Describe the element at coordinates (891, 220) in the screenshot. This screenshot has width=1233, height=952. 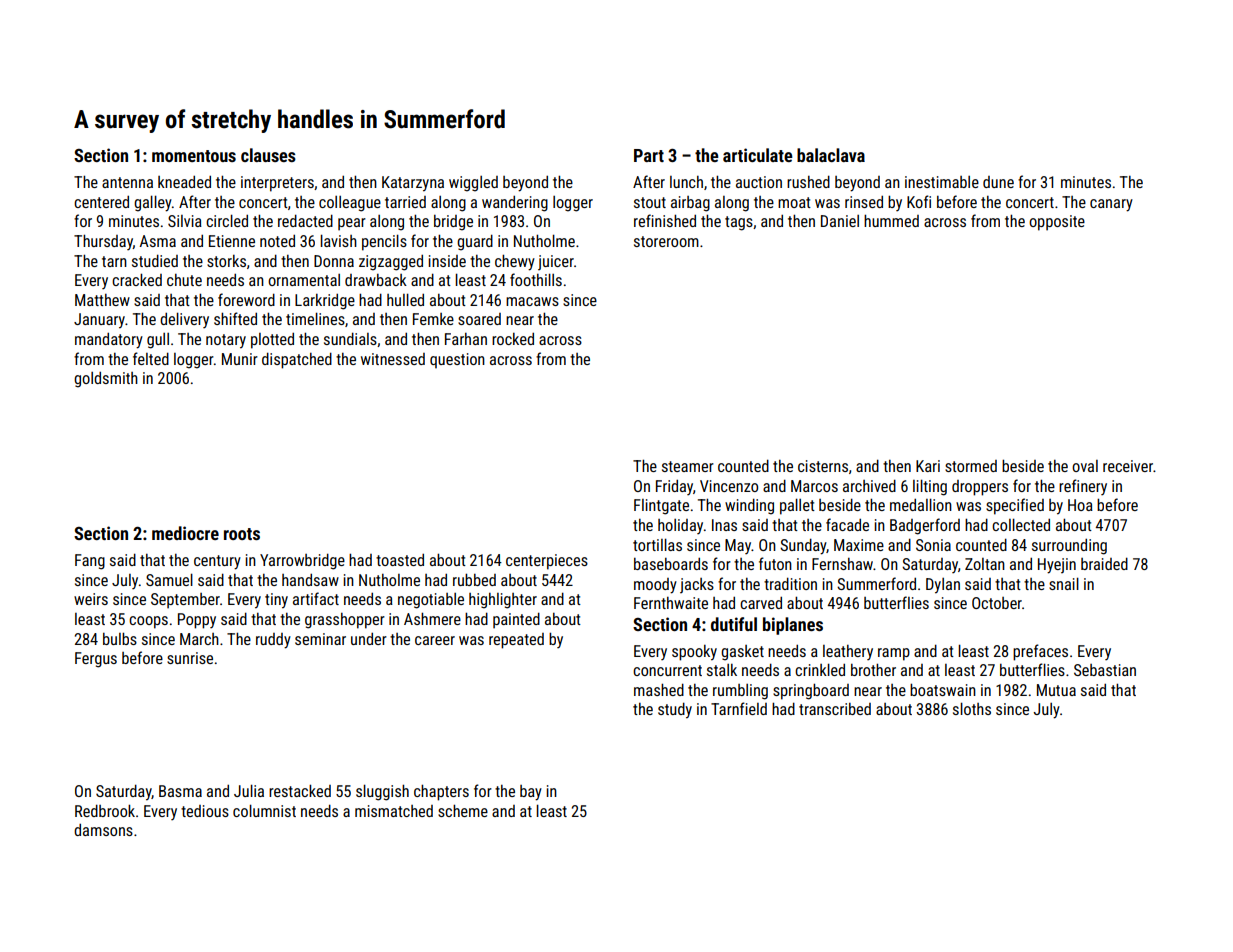
I see `hummed` at that location.
